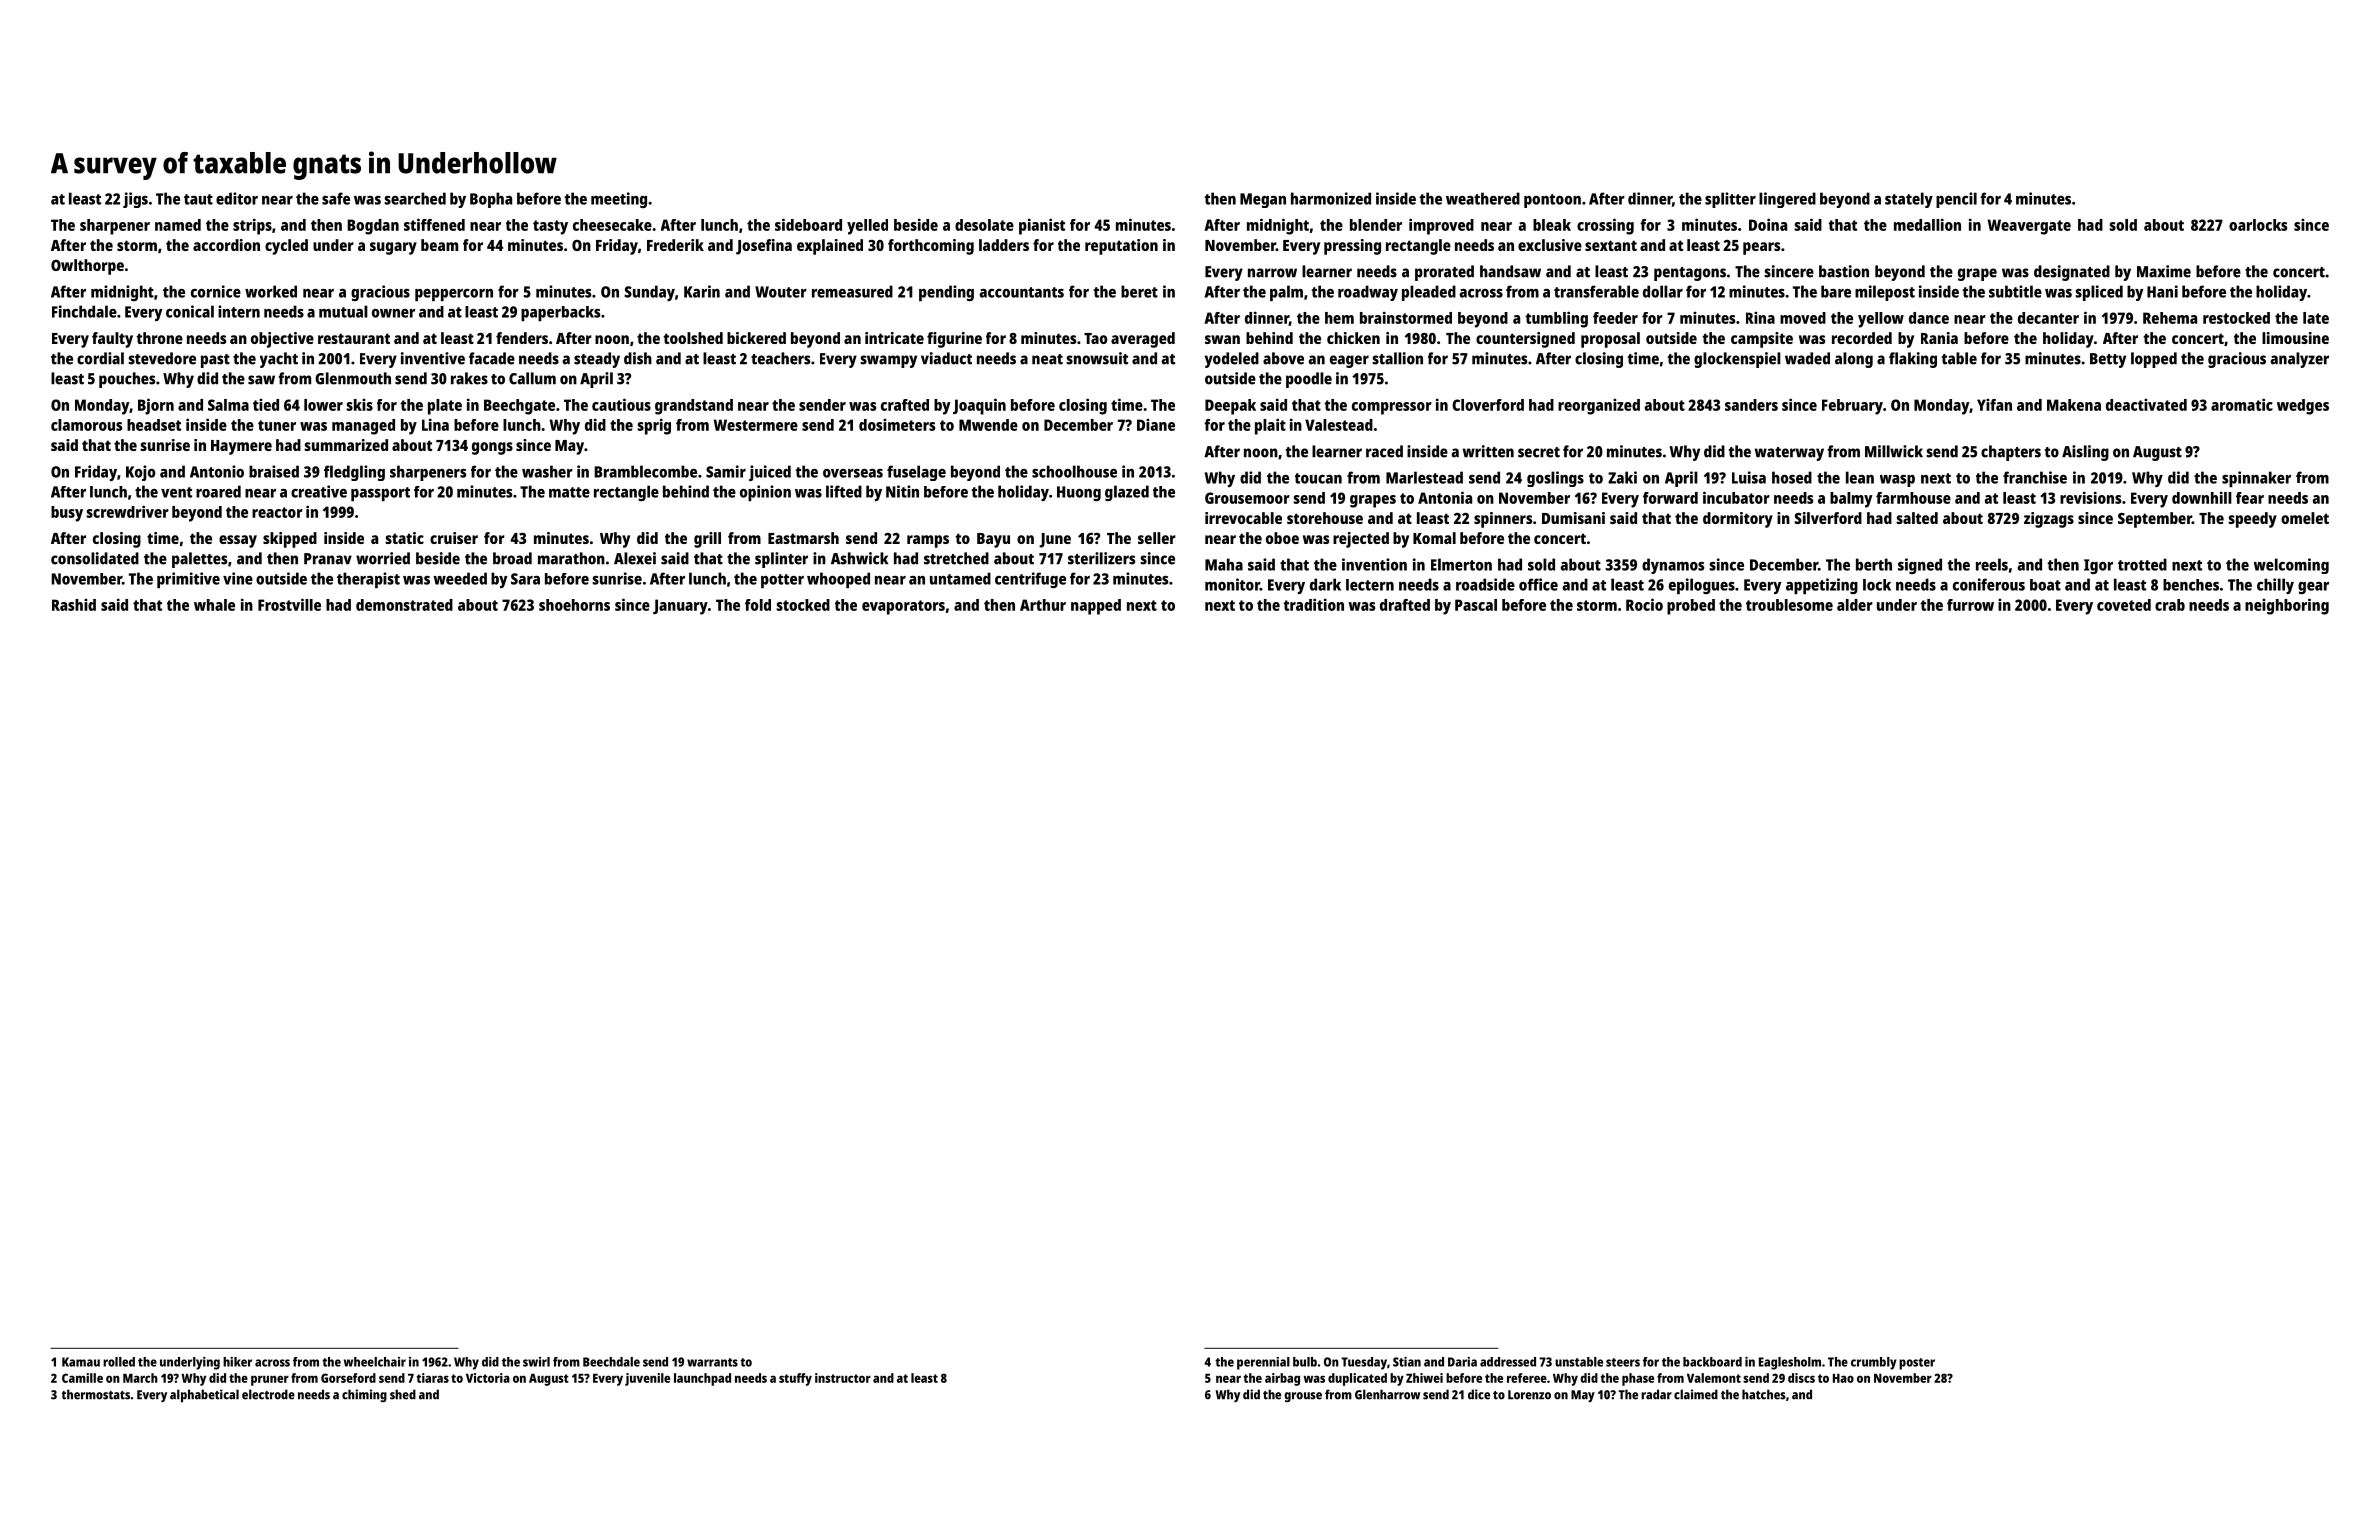 Image resolution: width=2380 pixels, height=1540 pixels. I want to click on harmonized, so click(1331, 198).
